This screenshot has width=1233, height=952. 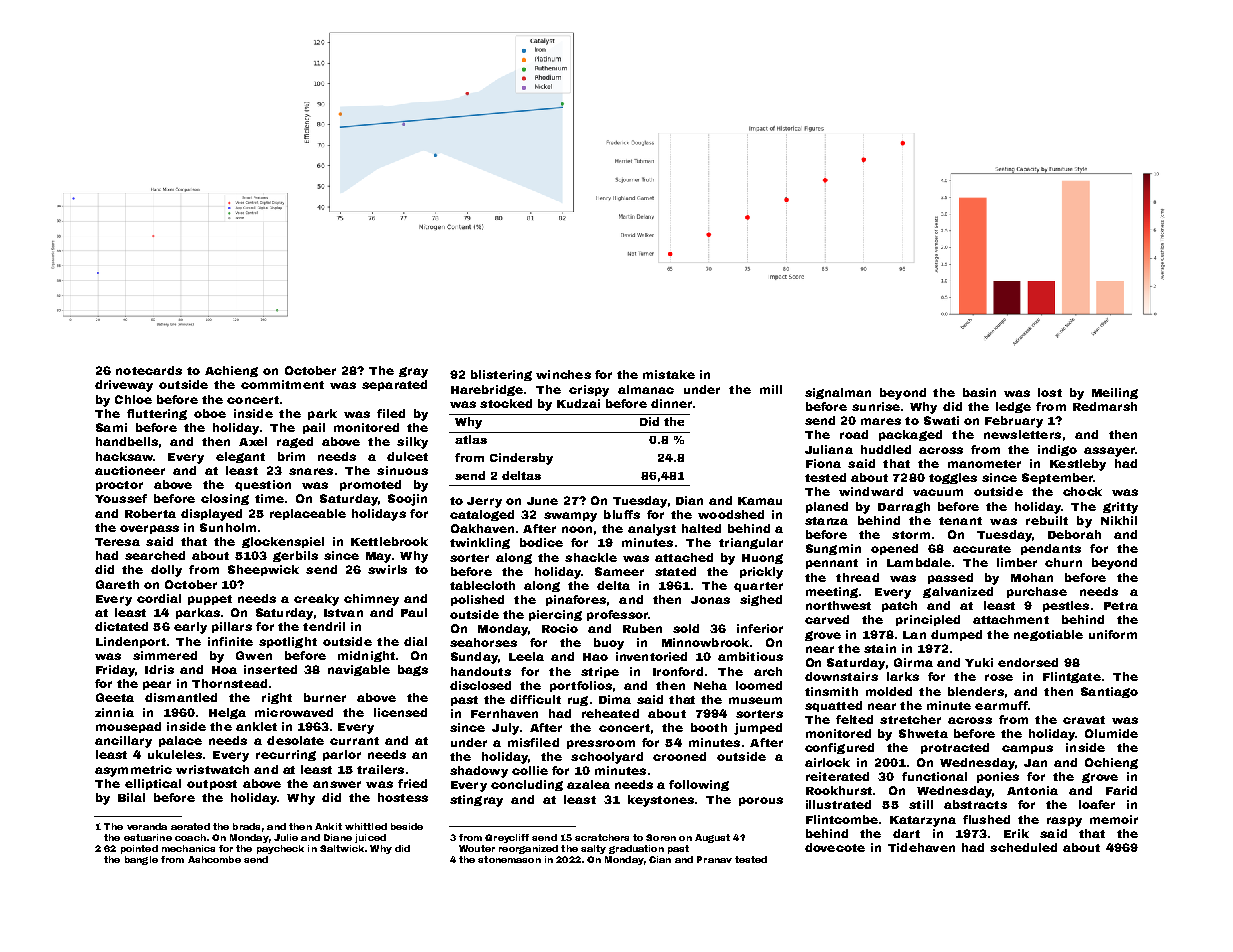 What do you see at coordinates (231, 371) in the screenshot?
I see `Achieng` at bounding box center [231, 371].
